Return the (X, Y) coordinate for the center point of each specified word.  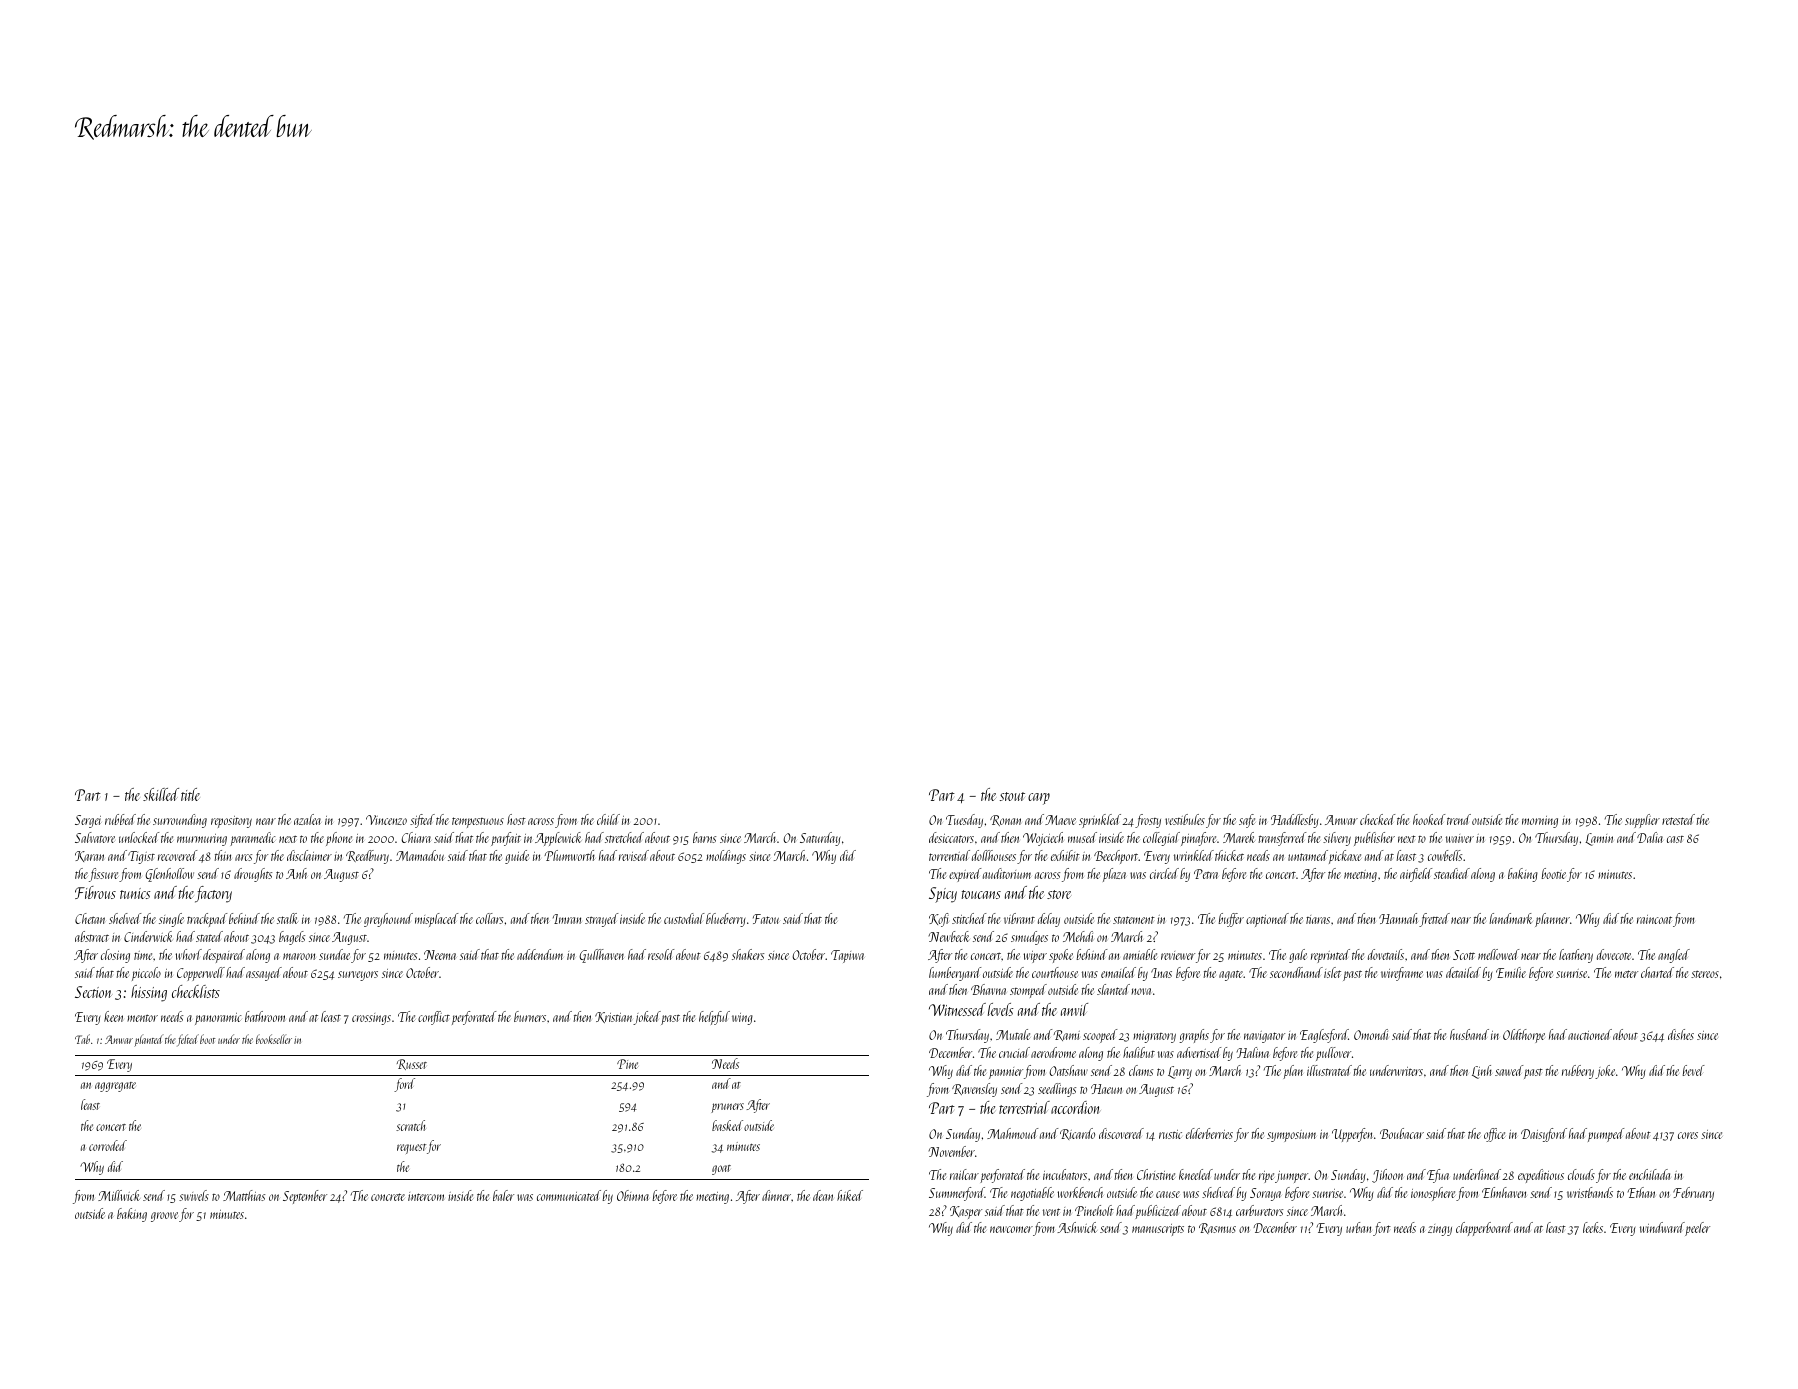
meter (1626, 974)
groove (164, 1217)
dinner (776, 1195)
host (516, 819)
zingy (1440, 1230)
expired (965, 875)
